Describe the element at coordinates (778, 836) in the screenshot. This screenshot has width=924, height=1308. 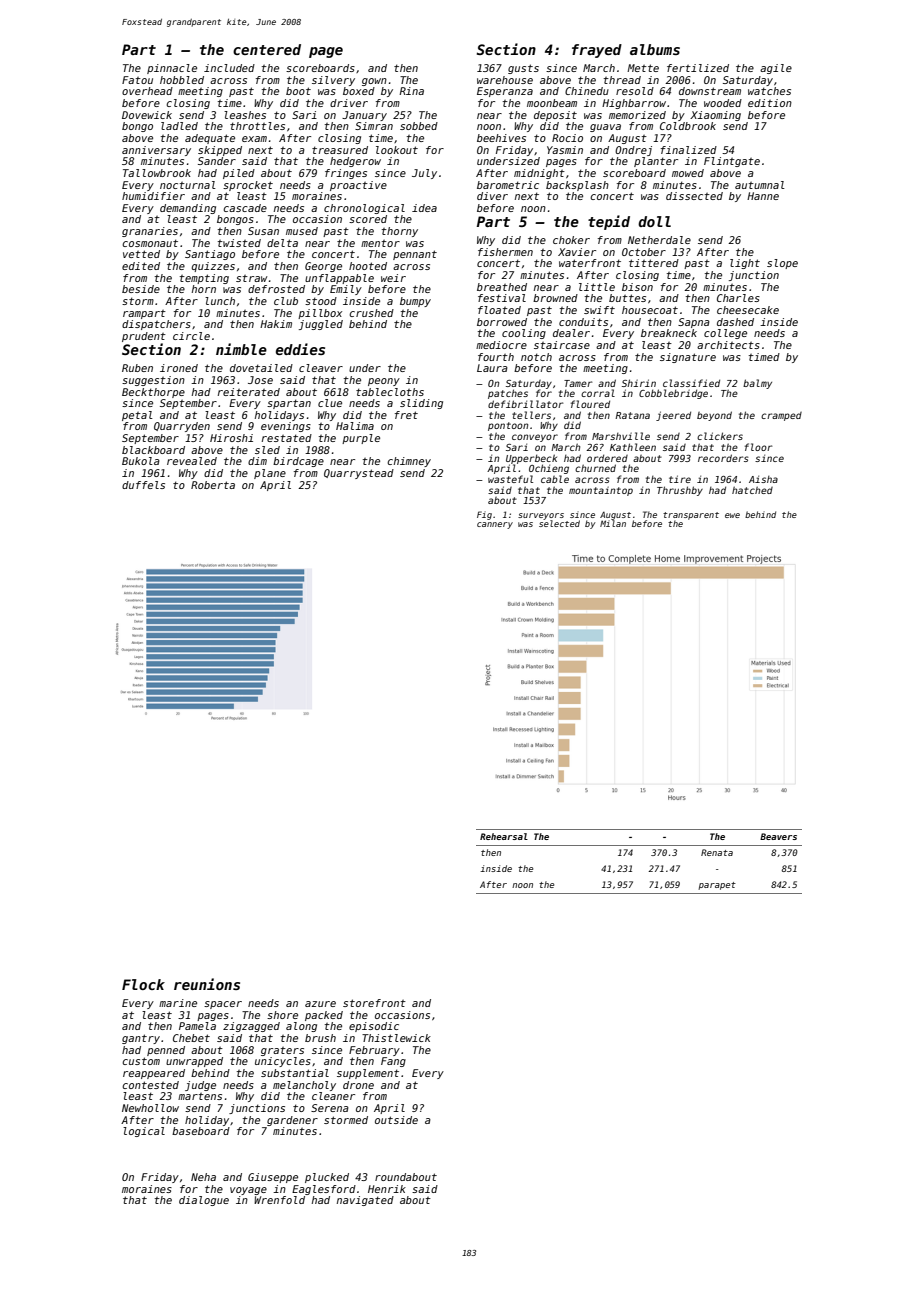
I see `Beavers` at that location.
